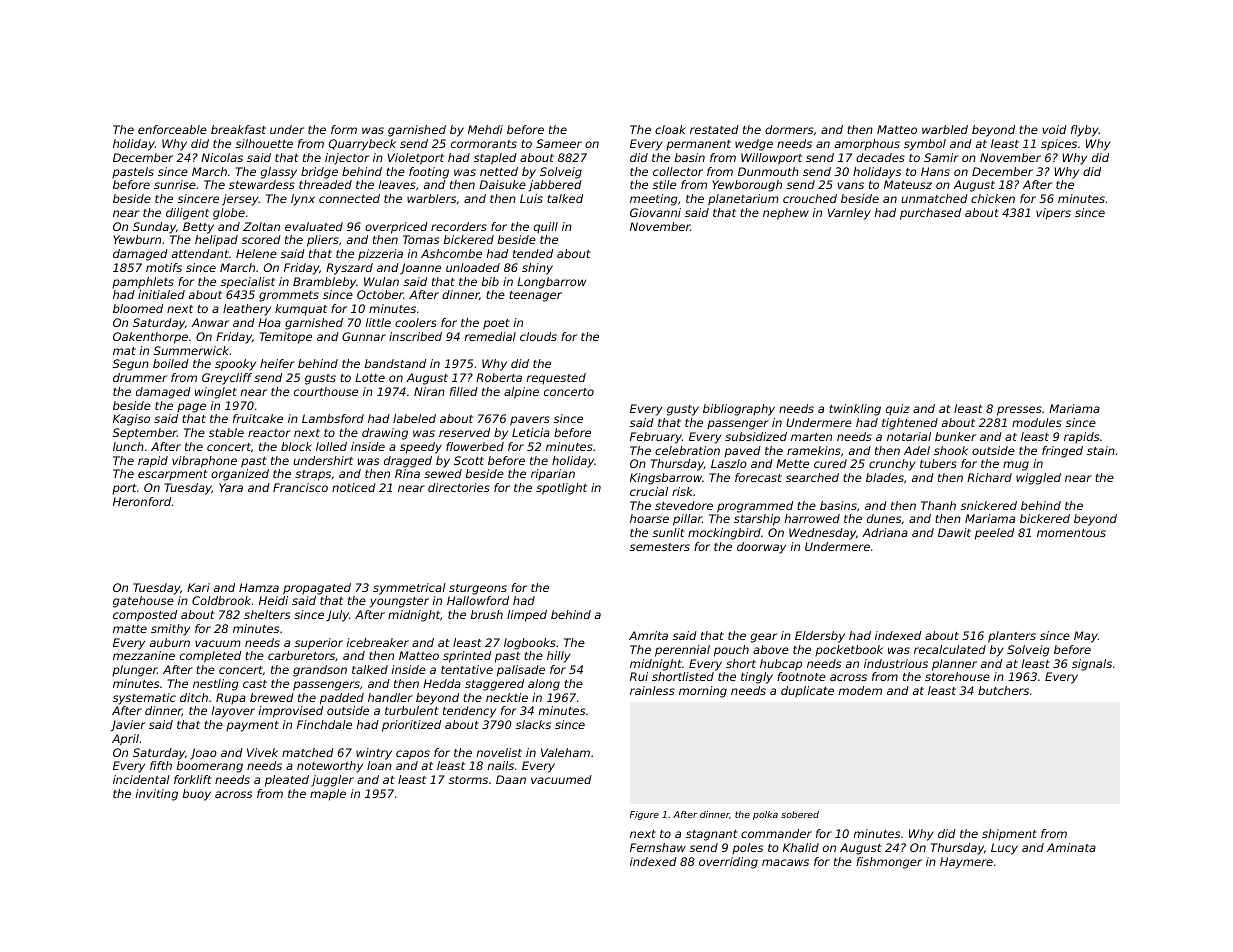  What do you see at coordinates (652, 690) in the document?
I see `rainless` at bounding box center [652, 690].
